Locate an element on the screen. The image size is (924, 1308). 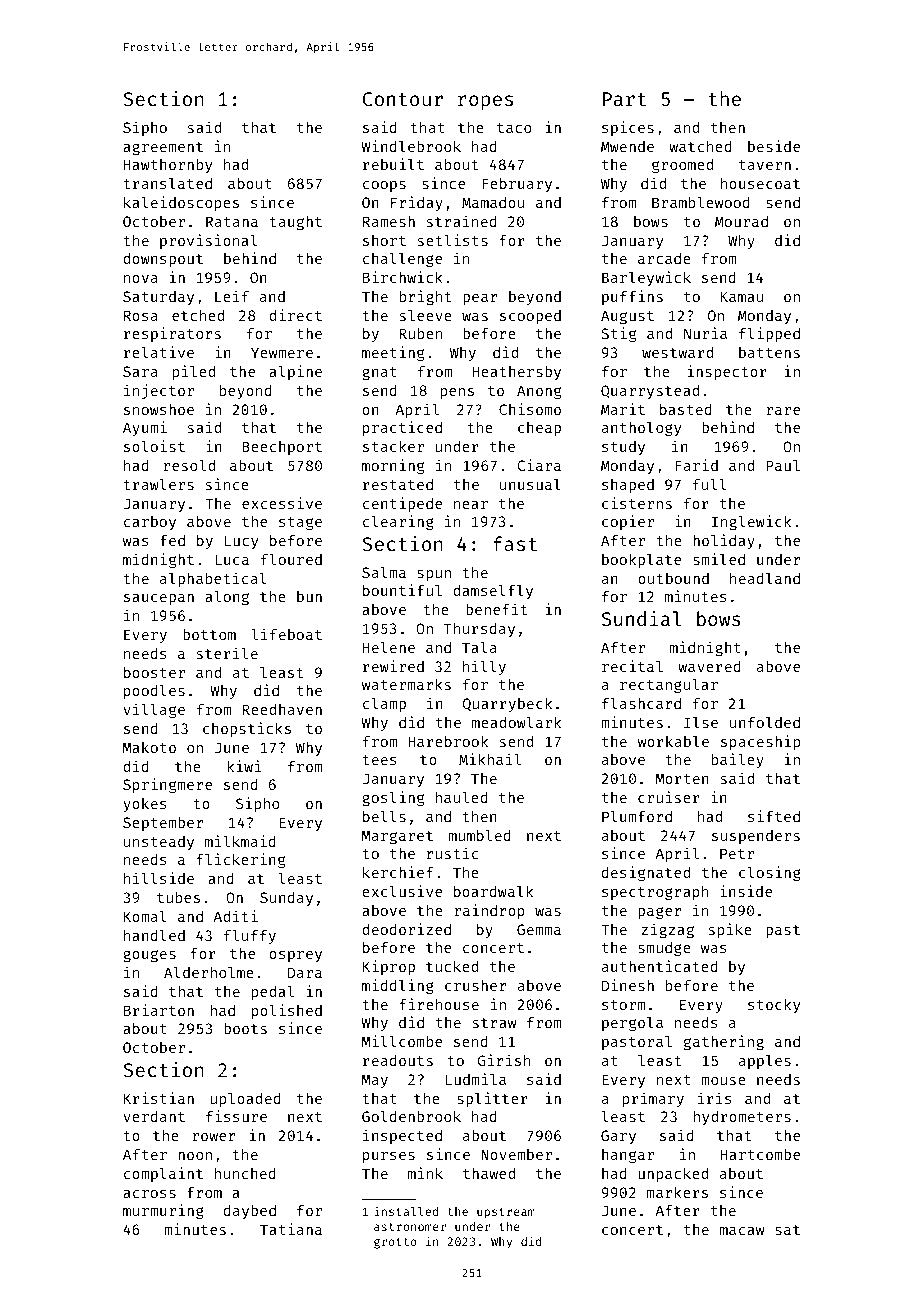
Reedhaven is located at coordinates (282, 709).
